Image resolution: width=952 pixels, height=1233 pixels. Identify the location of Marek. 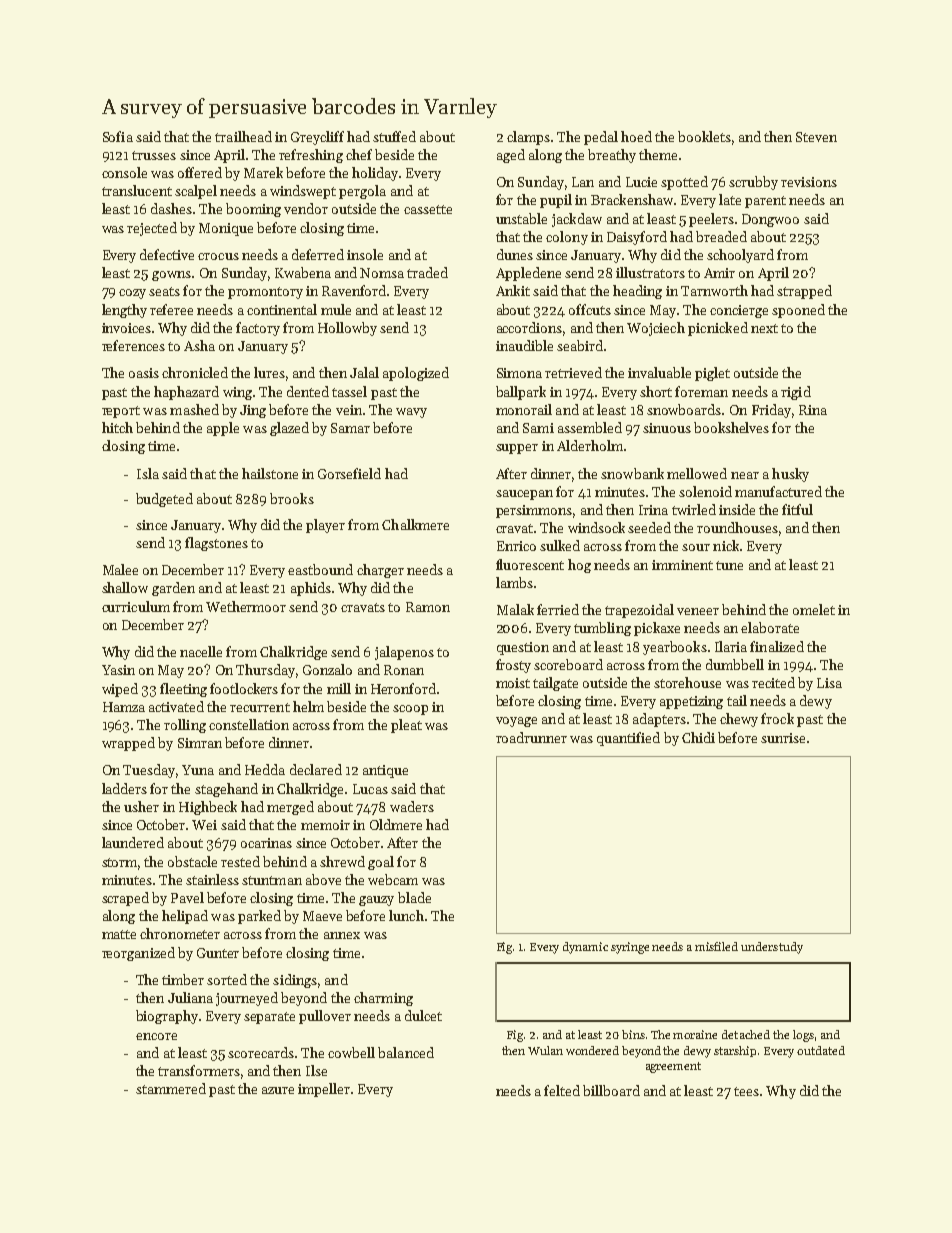
(263, 172).
